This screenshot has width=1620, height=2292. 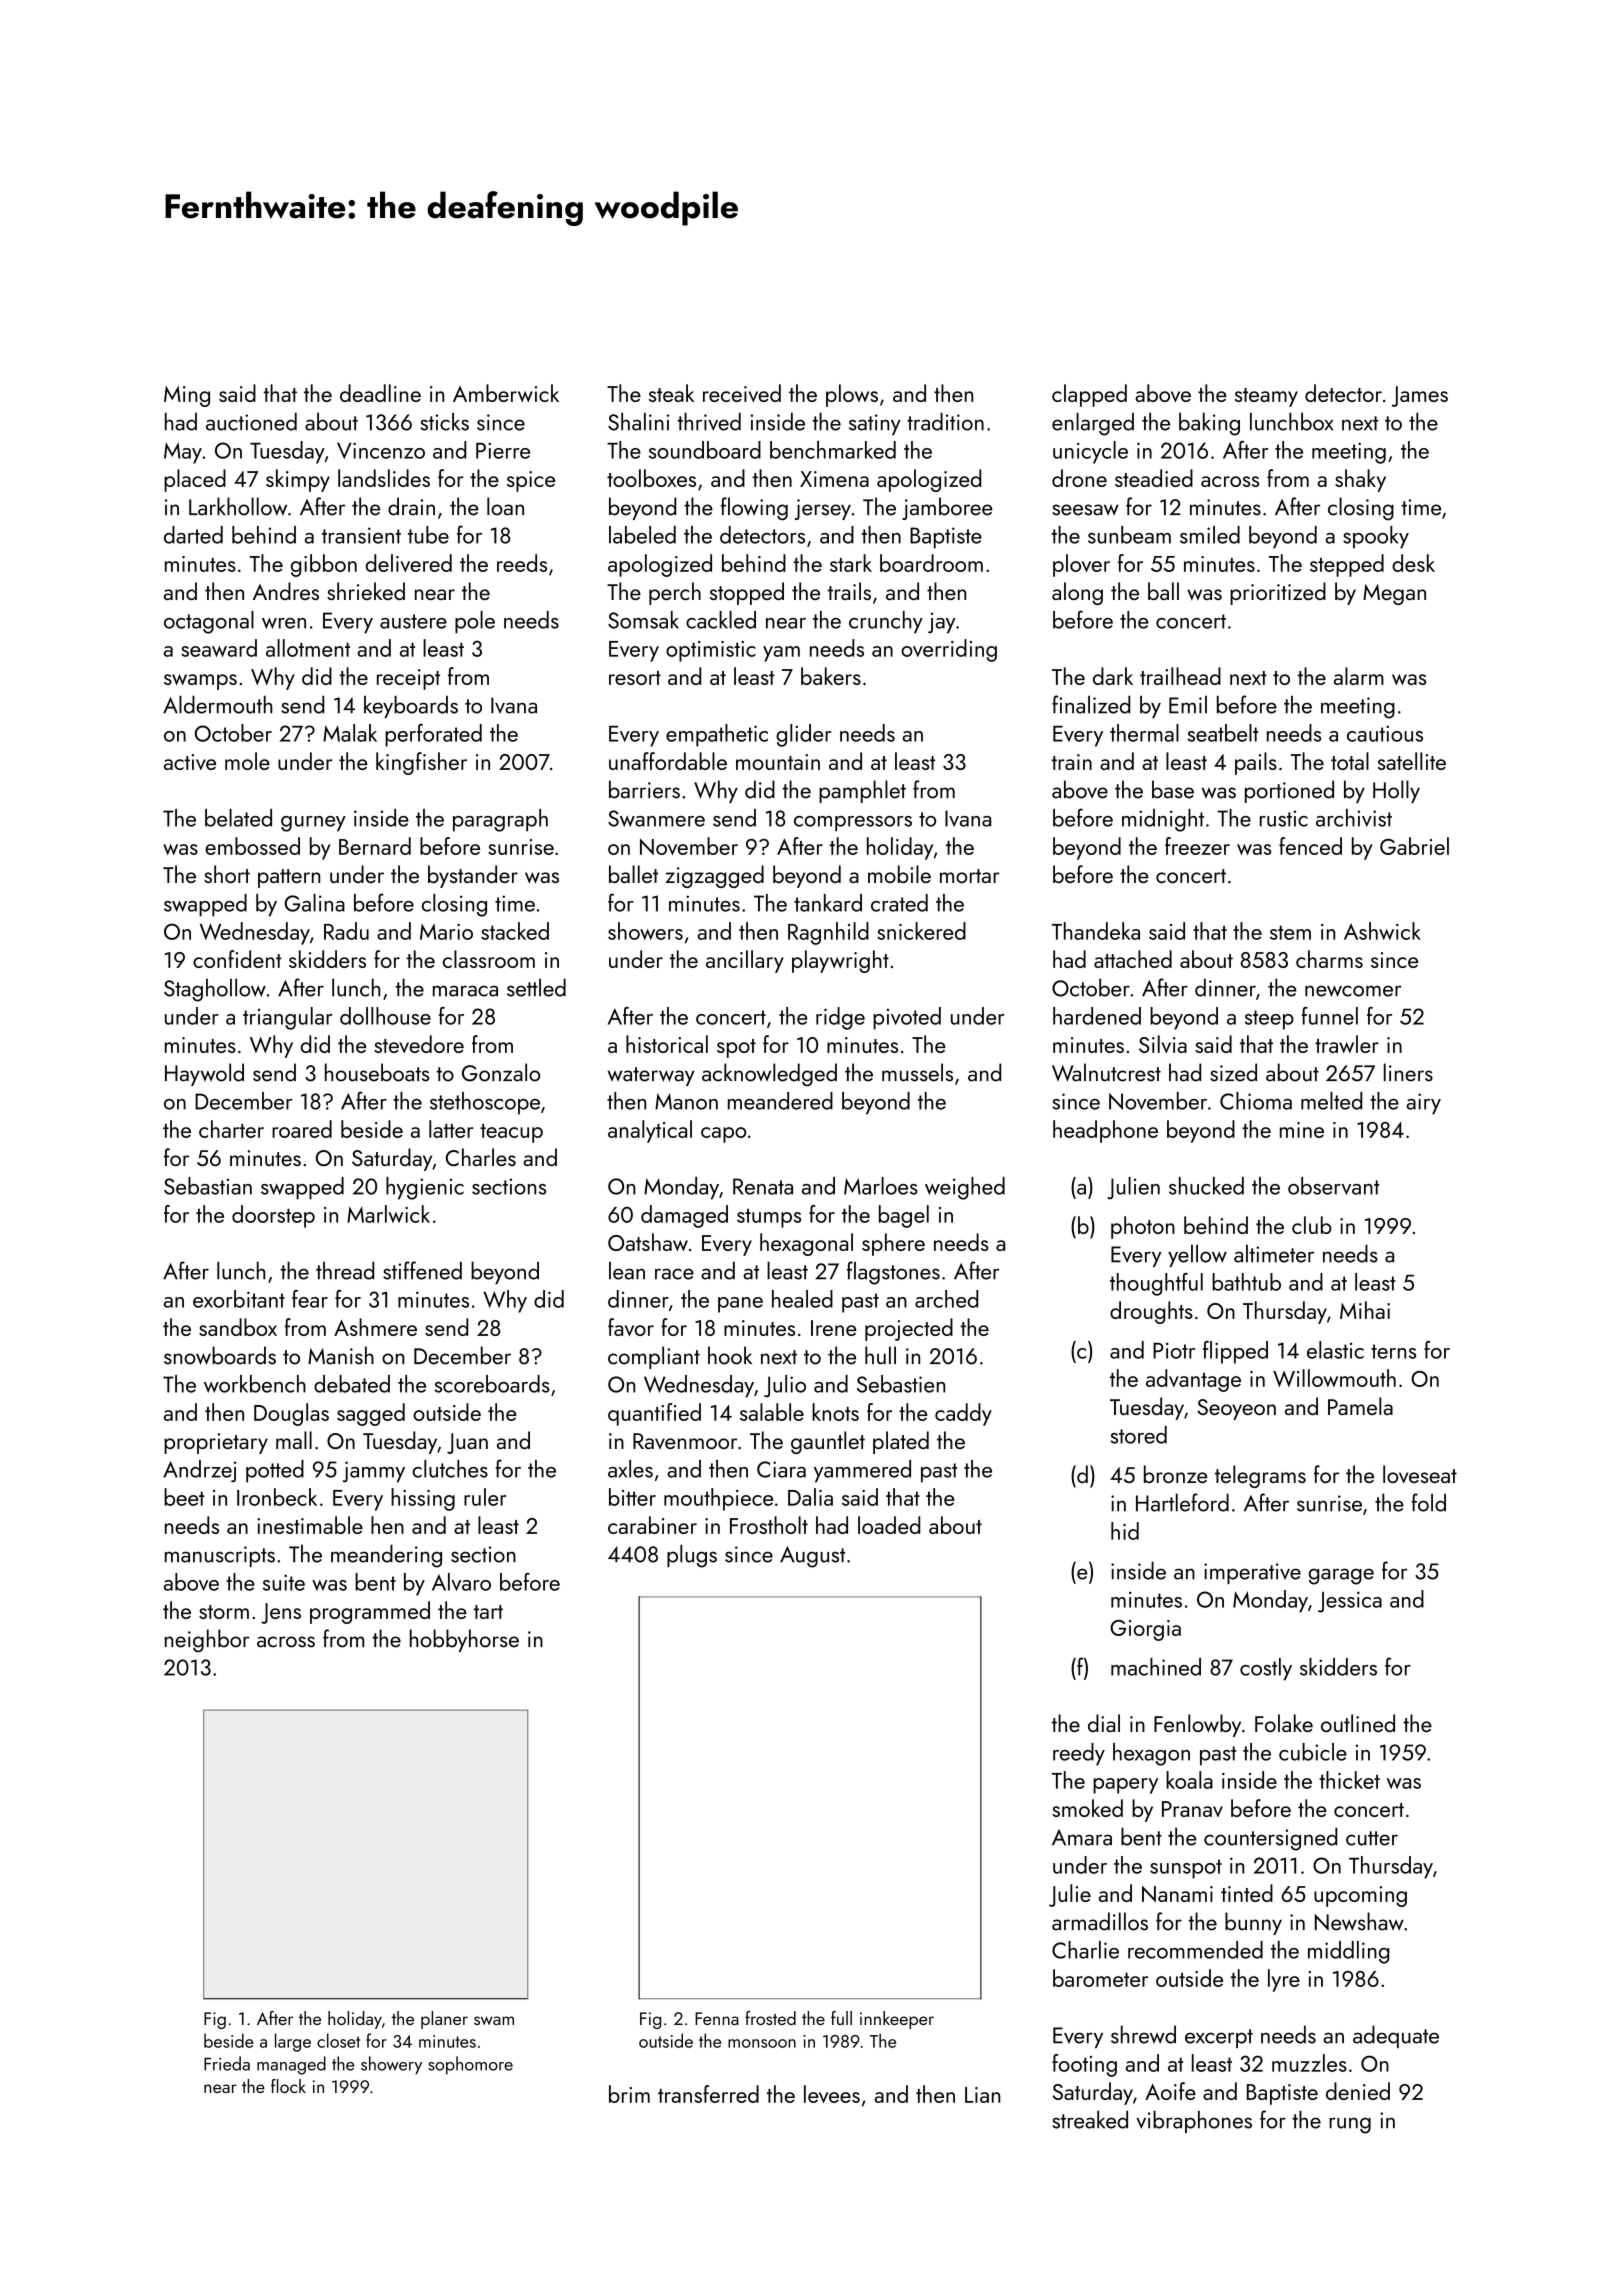 I want to click on roared, so click(x=302, y=1129).
